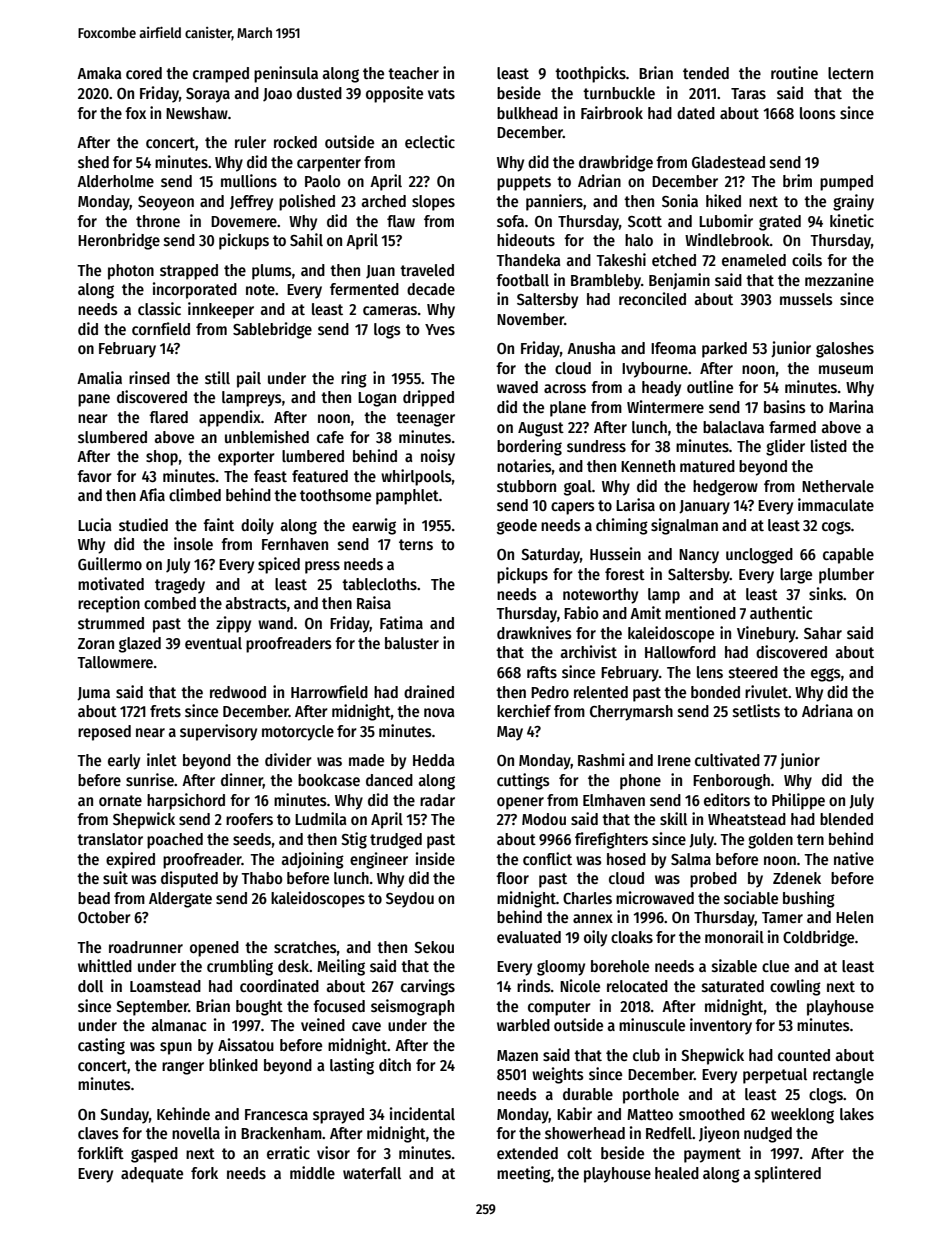 This image has width=952, height=1233. I want to click on waterfall, so click(372, 1173).
